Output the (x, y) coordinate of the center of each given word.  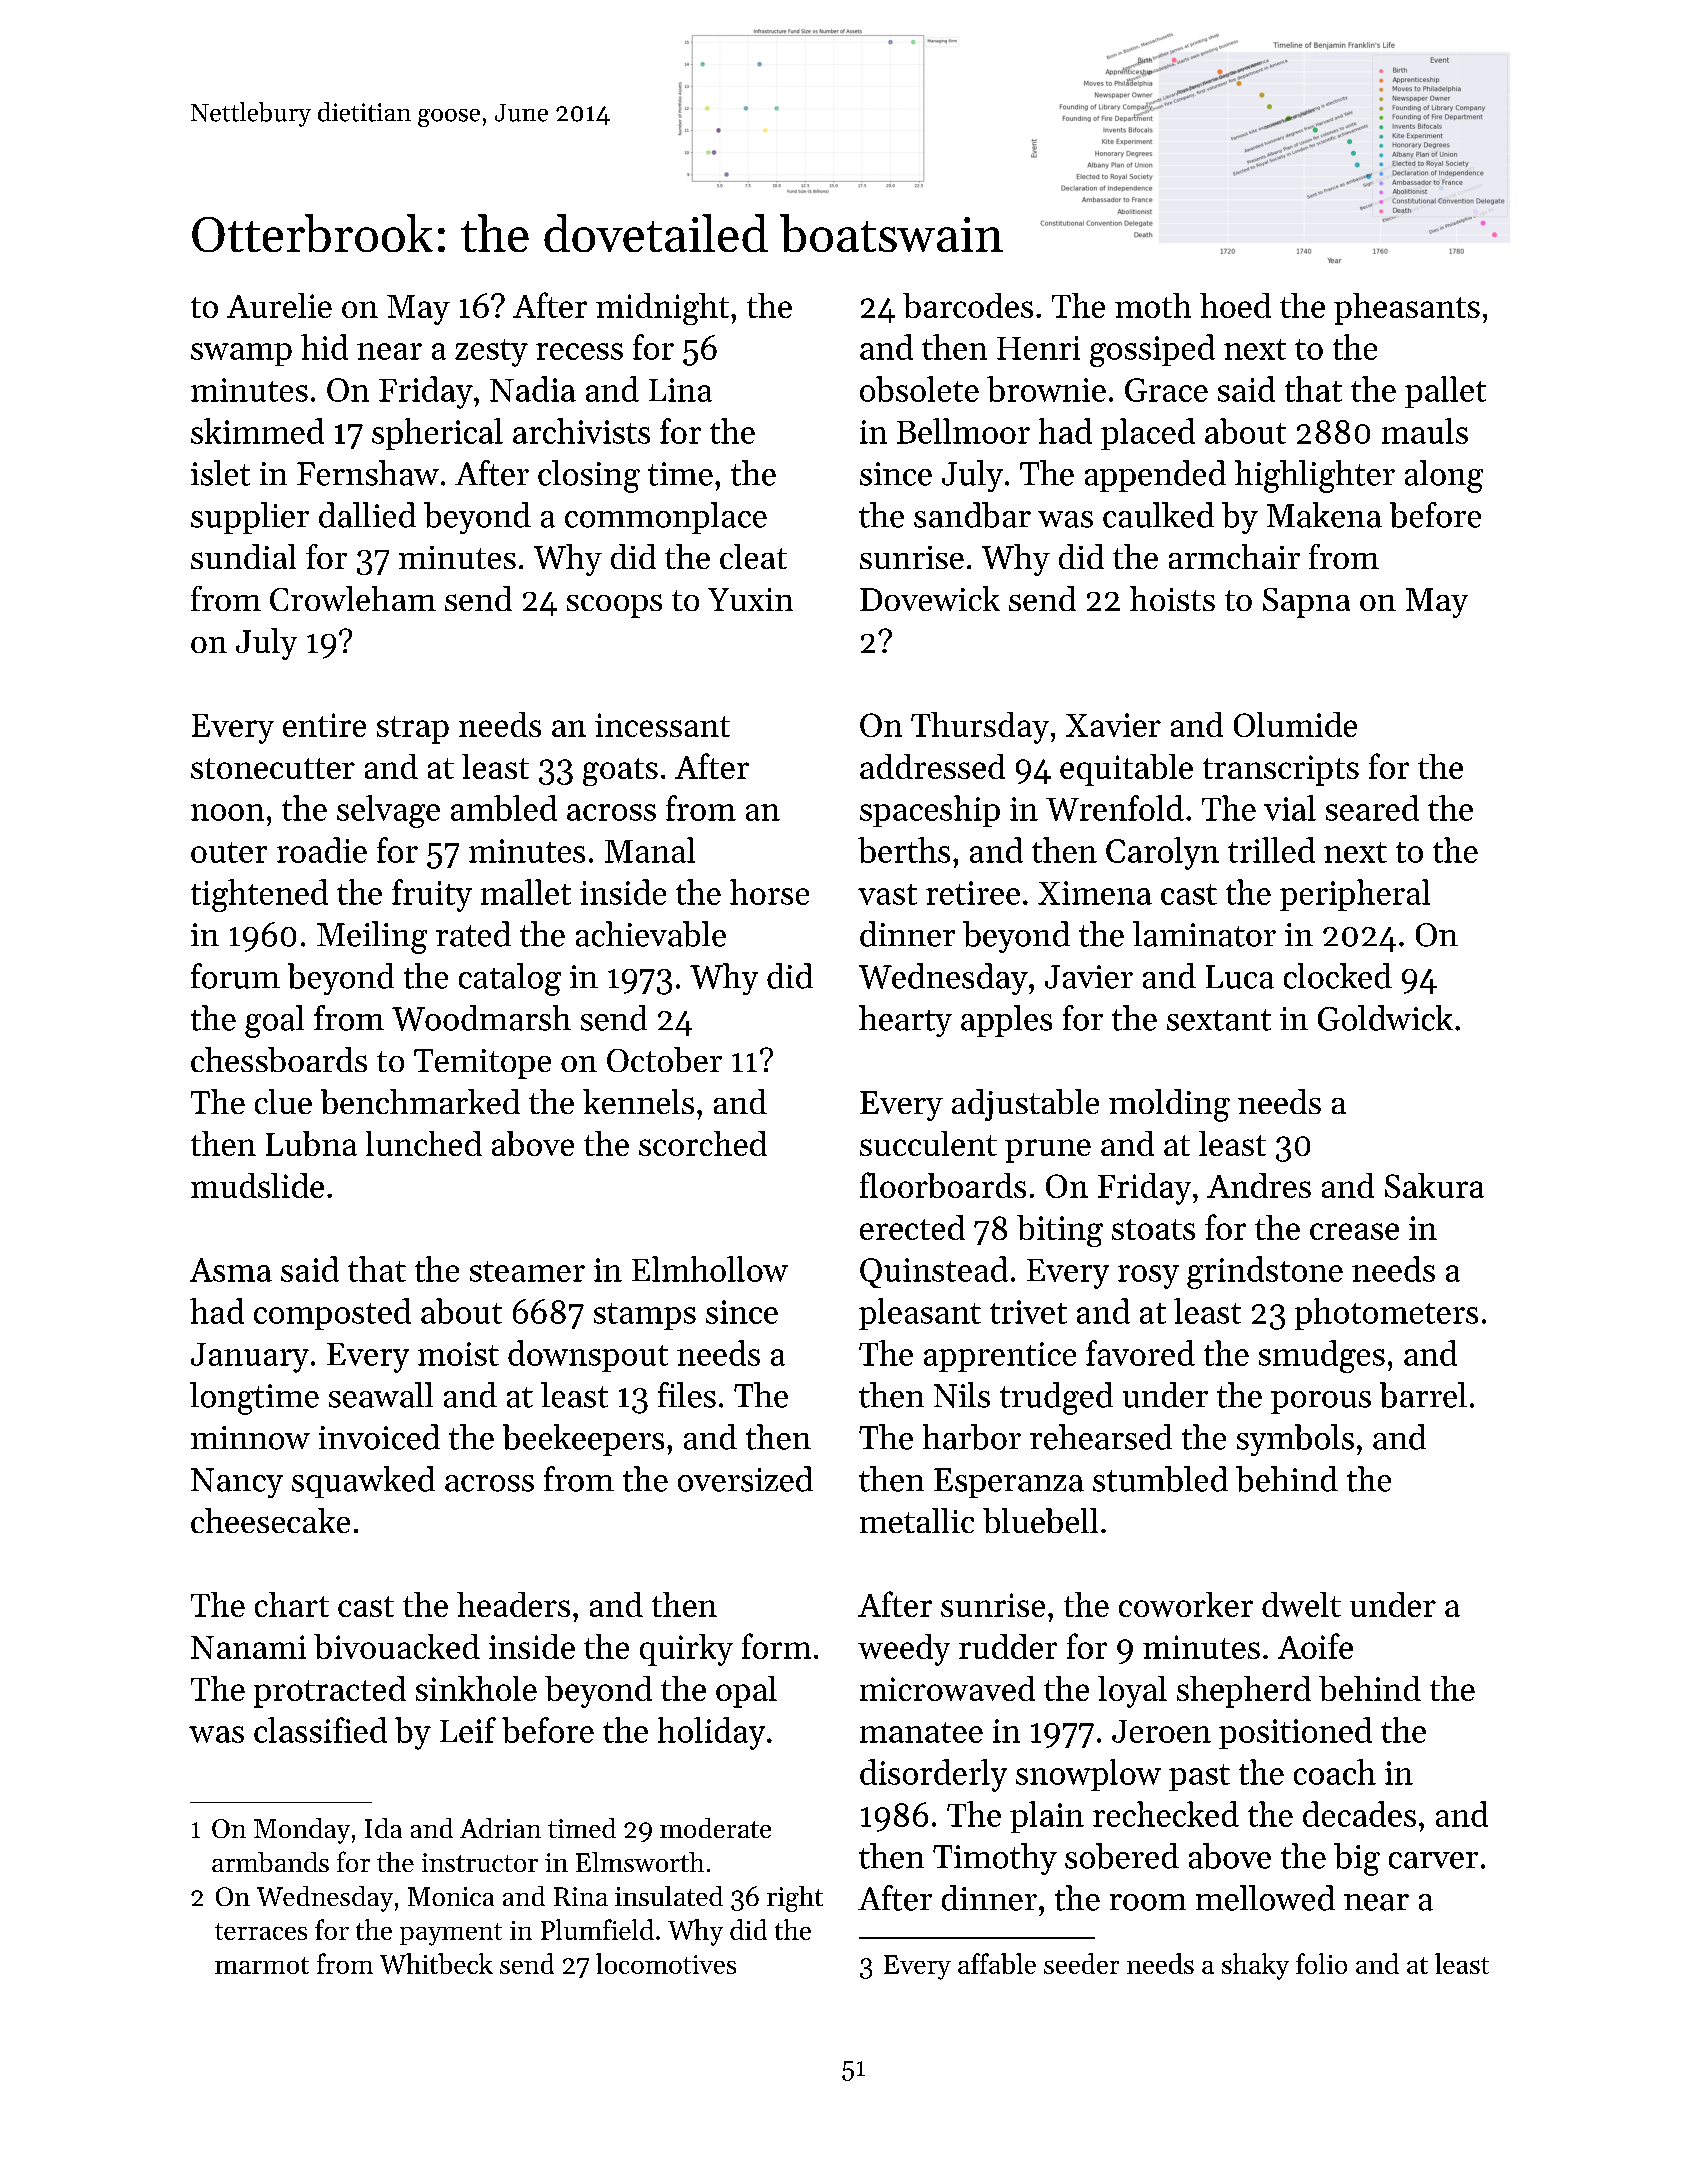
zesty (491, 353)
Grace (1166, 390)
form (776, 1646)
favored (1140, 1353)
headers (513, 1604)
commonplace (666, 518)
